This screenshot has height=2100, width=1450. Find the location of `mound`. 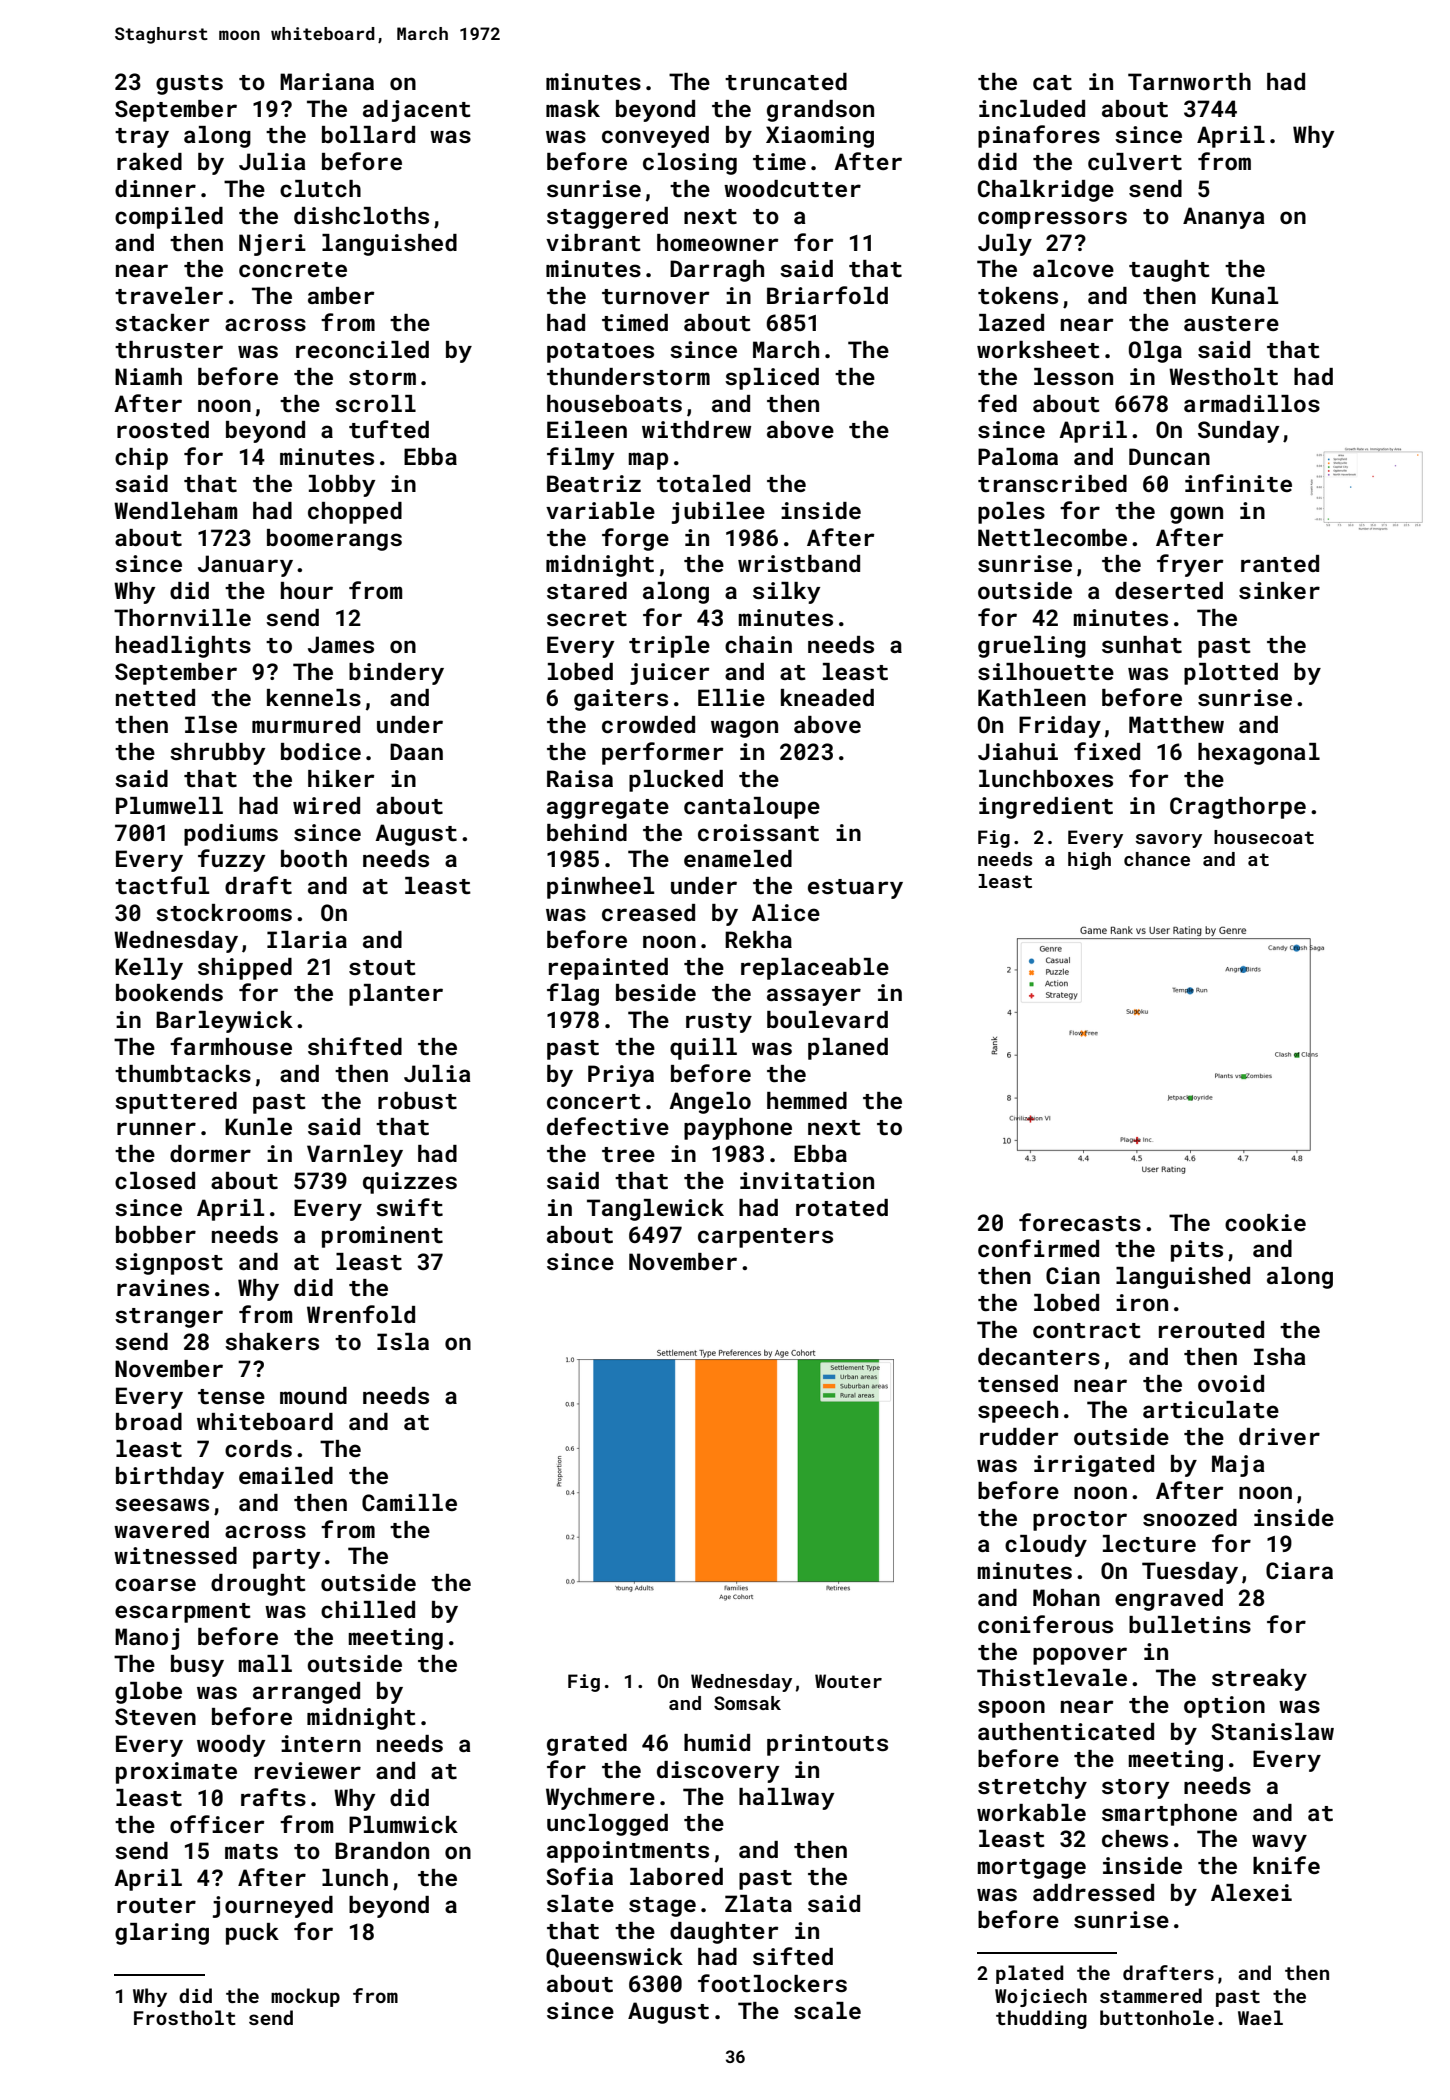

mound is located at coordinates (313, 1395).
